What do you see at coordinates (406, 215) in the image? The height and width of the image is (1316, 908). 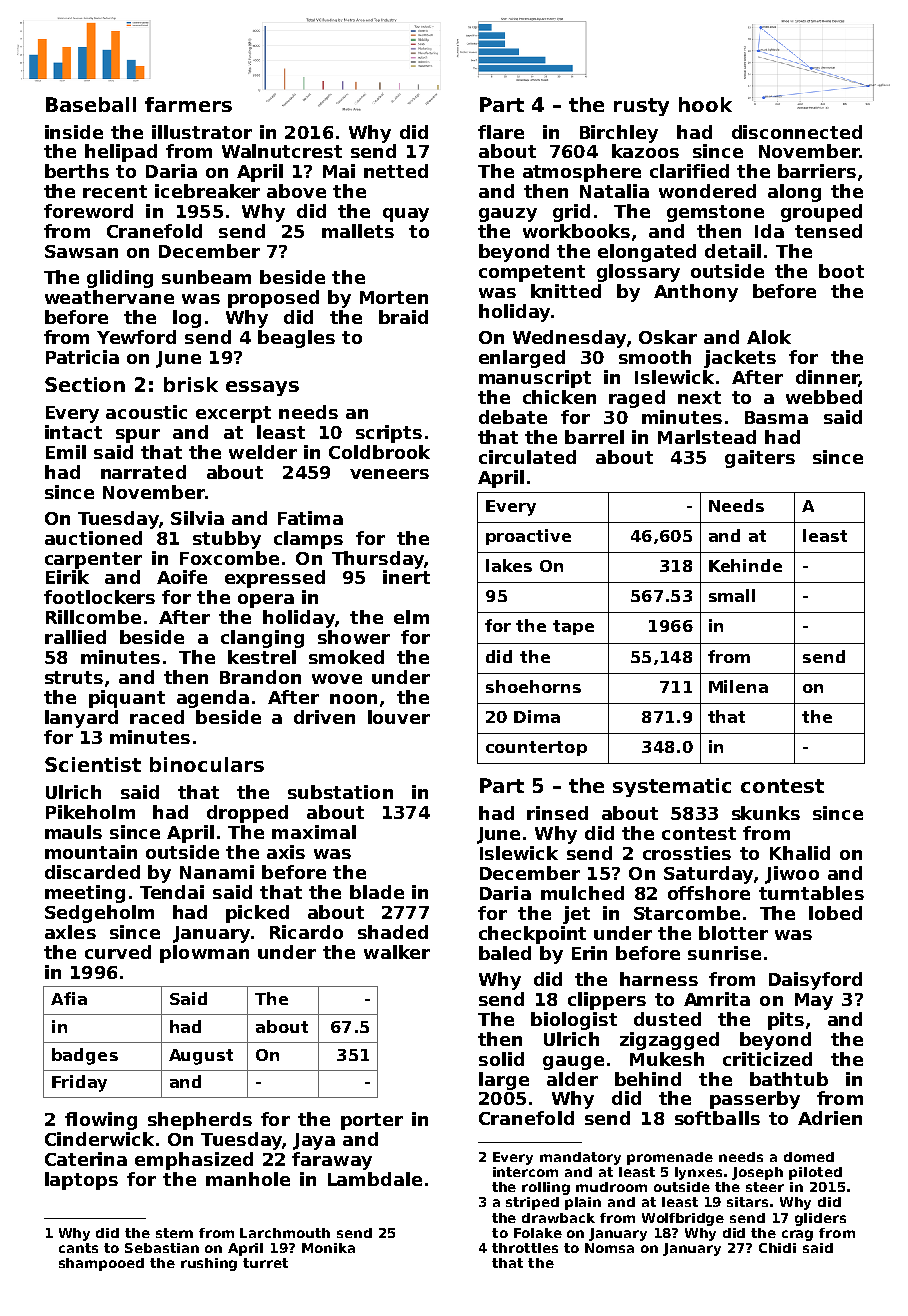 I see `quay` at bounding box center [406, 215].
